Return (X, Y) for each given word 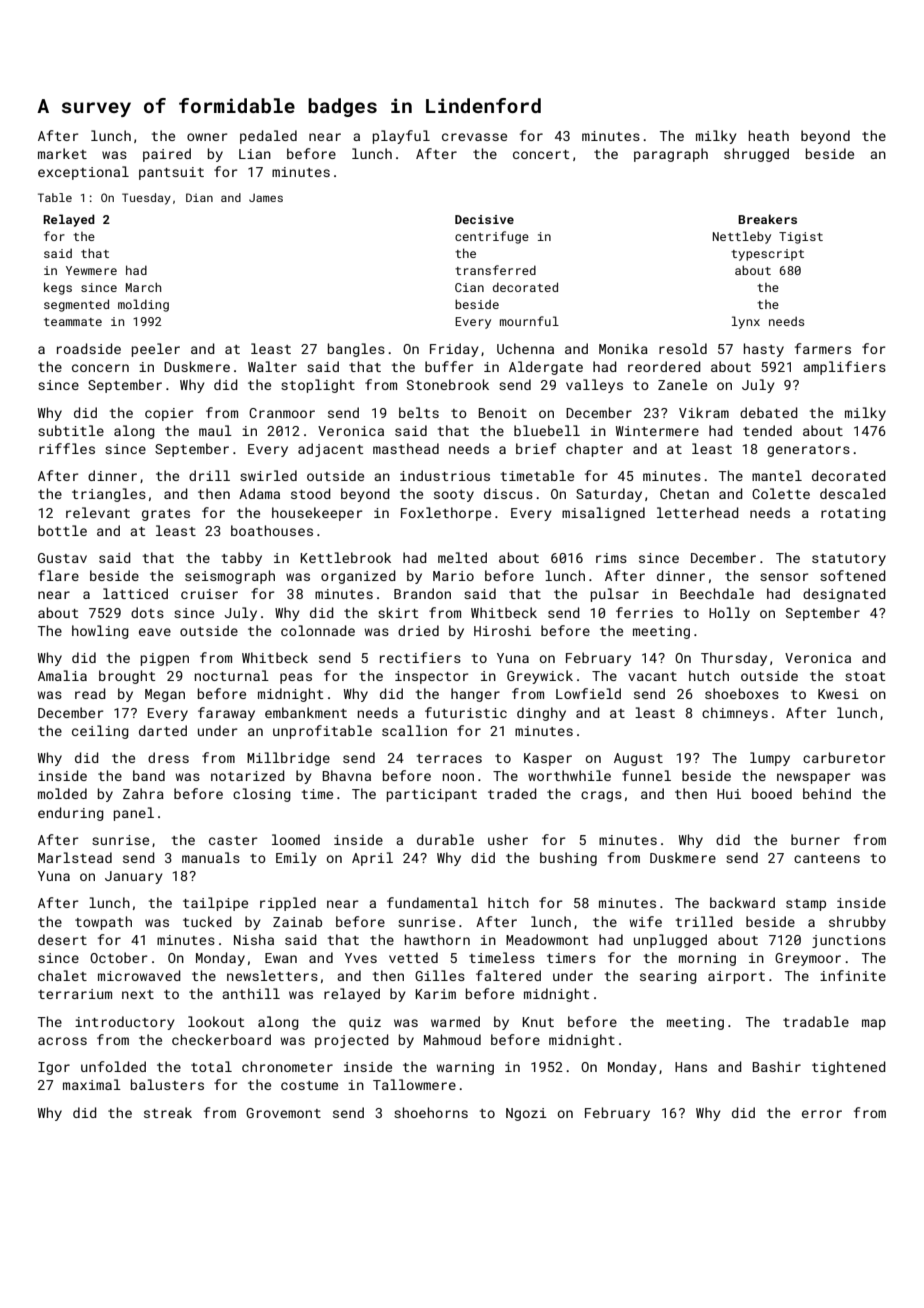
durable (445, 839)
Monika (623, 348)
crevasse (474, 137)
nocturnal (232, 675)
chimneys (735, 714)
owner (207, 137)
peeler (156, 350)
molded (62, 793)
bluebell (547, 430)
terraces (449, 758)
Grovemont (283, 1113)
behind (827, 793)
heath (769, 135)
